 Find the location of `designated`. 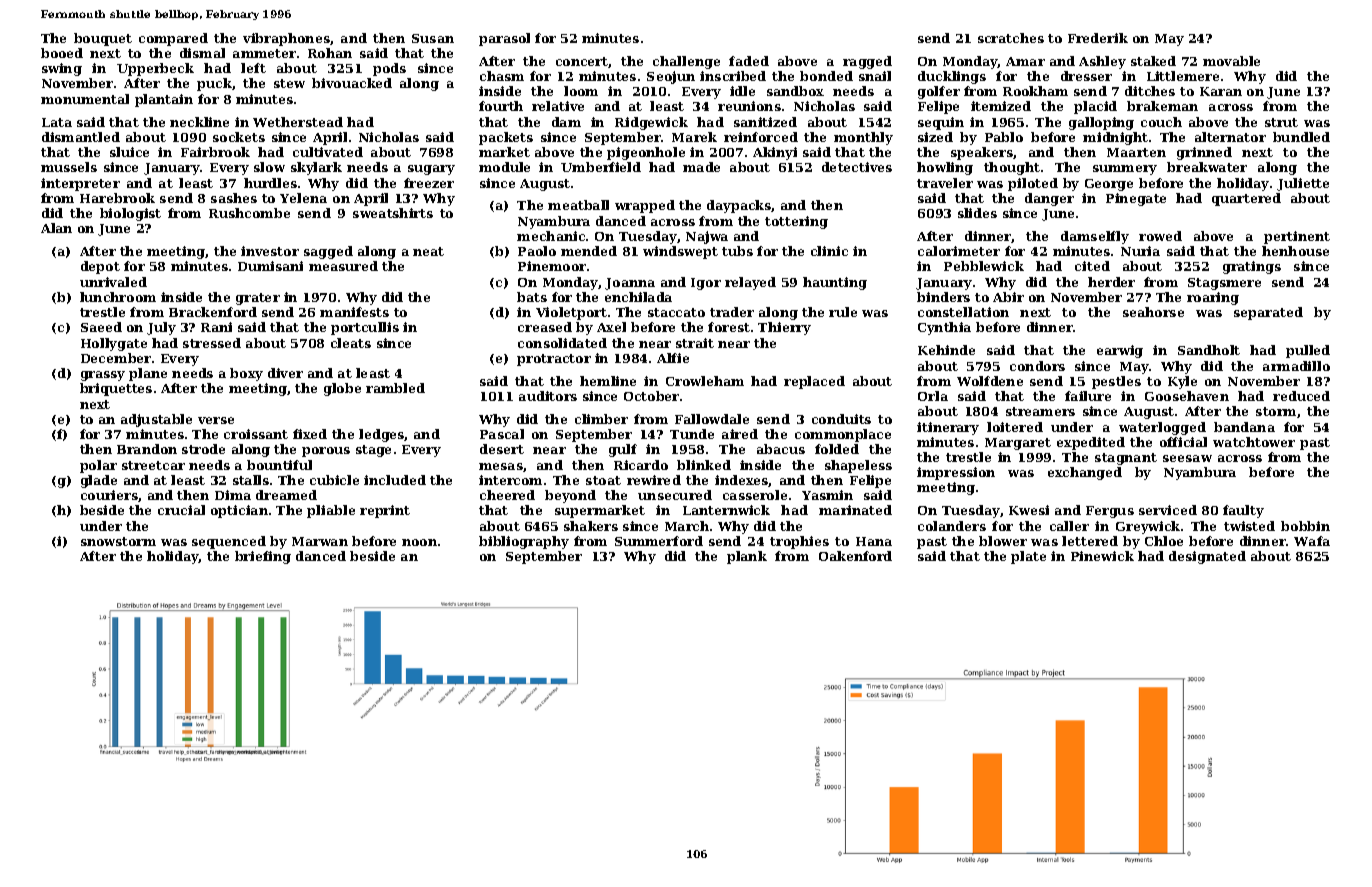

designated is located at coordinates (1207, 557).
